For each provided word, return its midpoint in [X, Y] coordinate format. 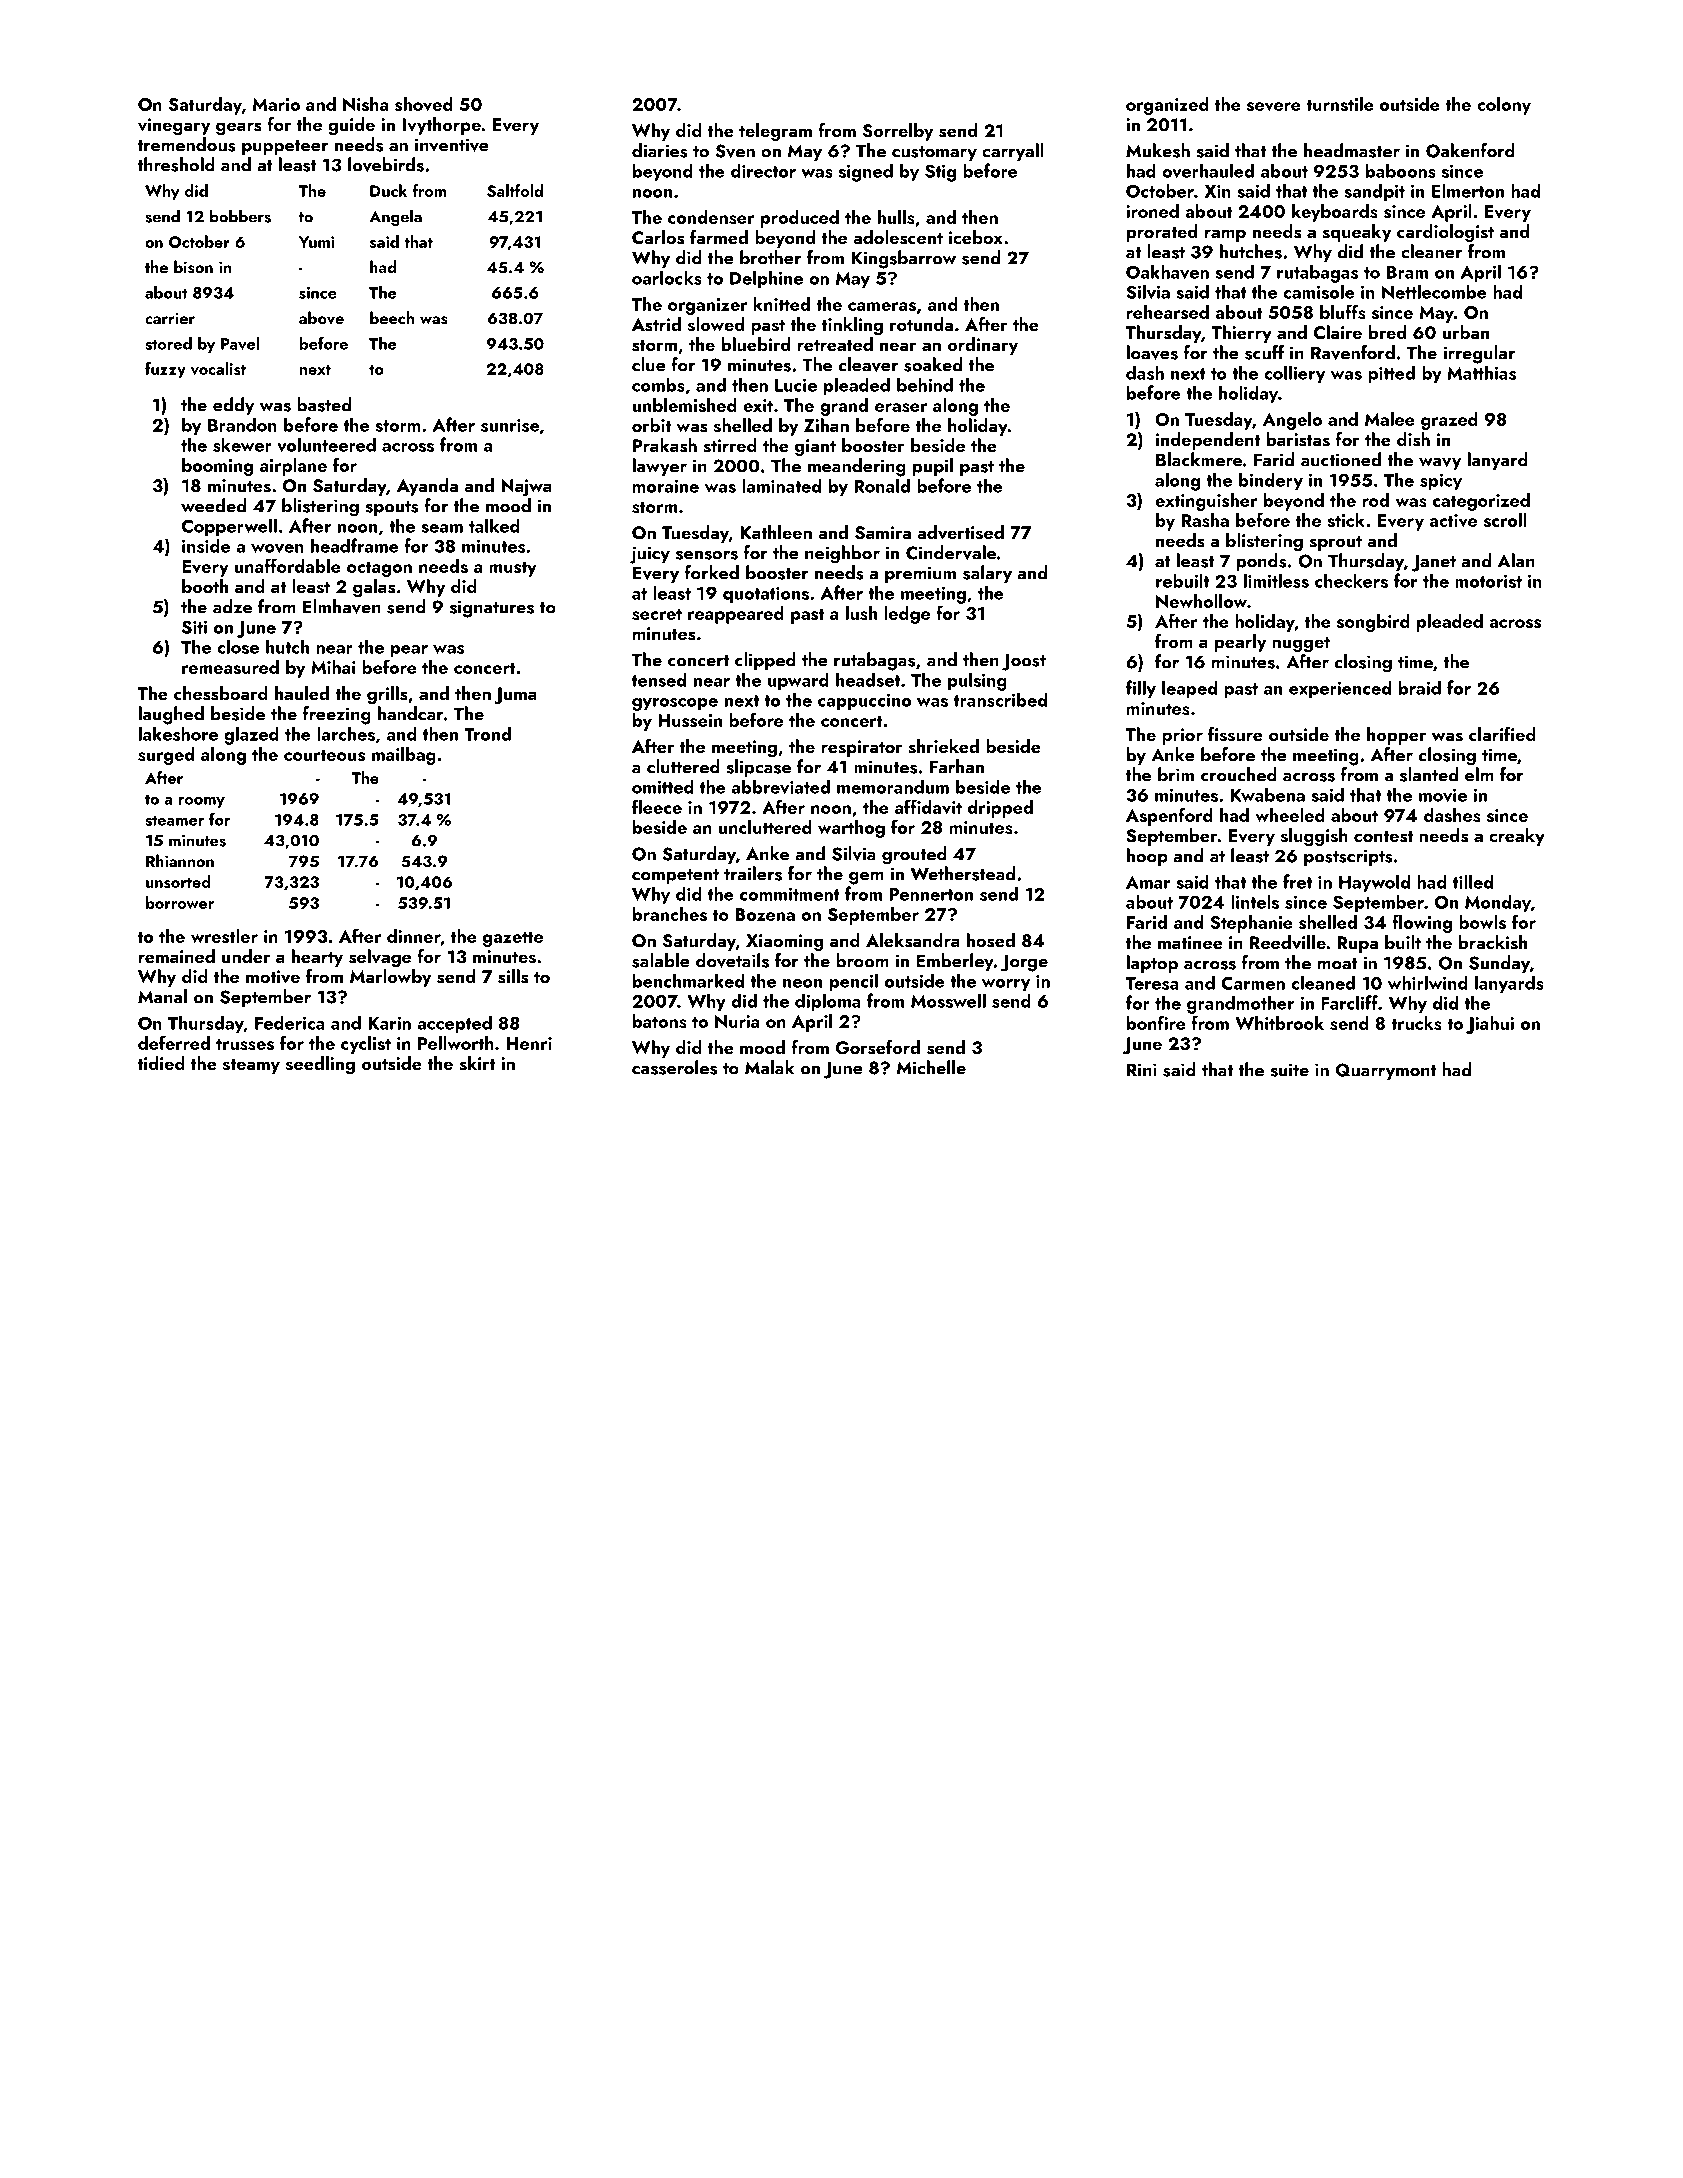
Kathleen [776, 532]
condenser [711, 217]
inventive [452, 145]
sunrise [510, 425]
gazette [513, 939]
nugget [1301, 645]
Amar [1148, 882]
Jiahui [1490, 1025]
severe [1274, 106]
